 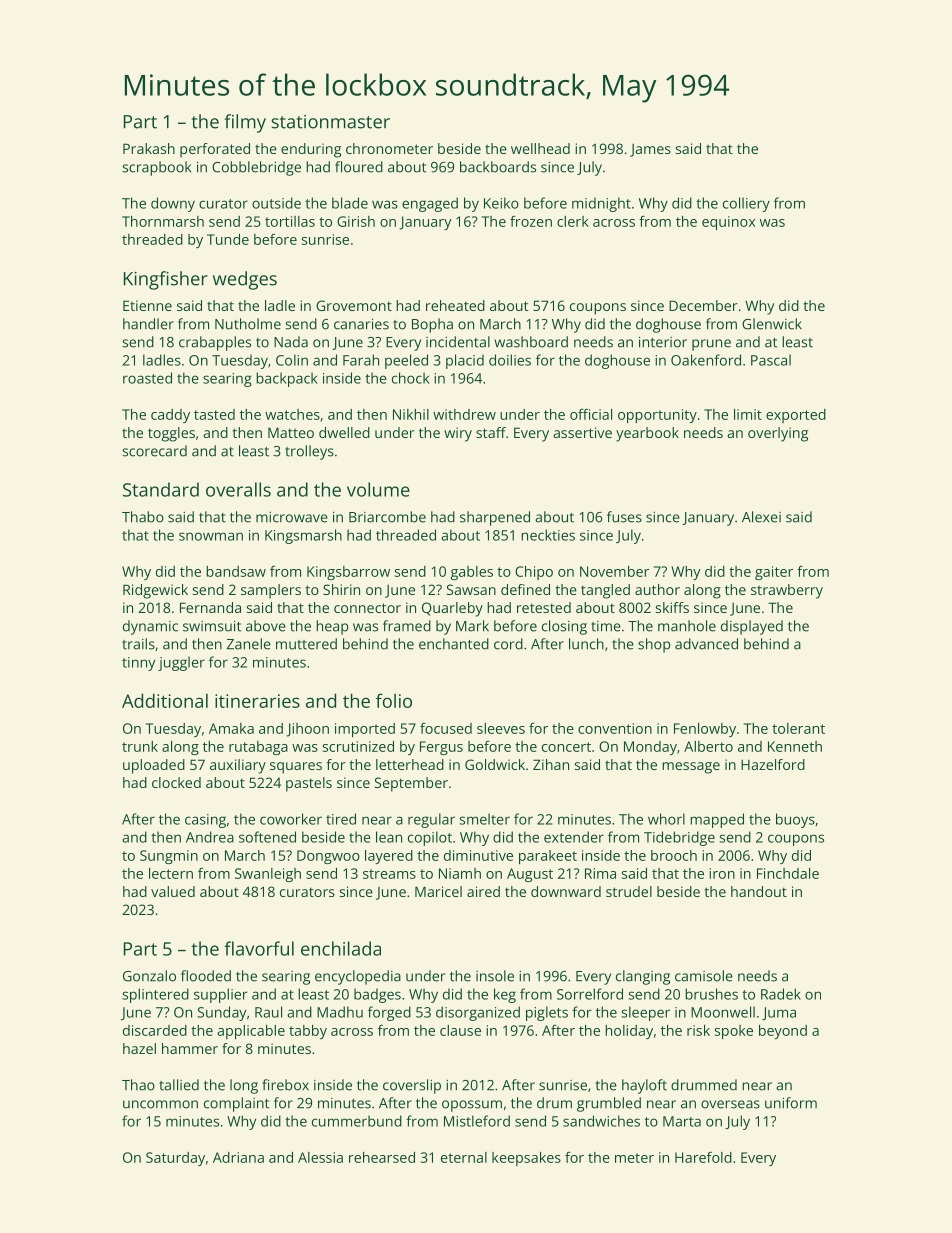 I want to click on shop, so click(x=654, y=645).
